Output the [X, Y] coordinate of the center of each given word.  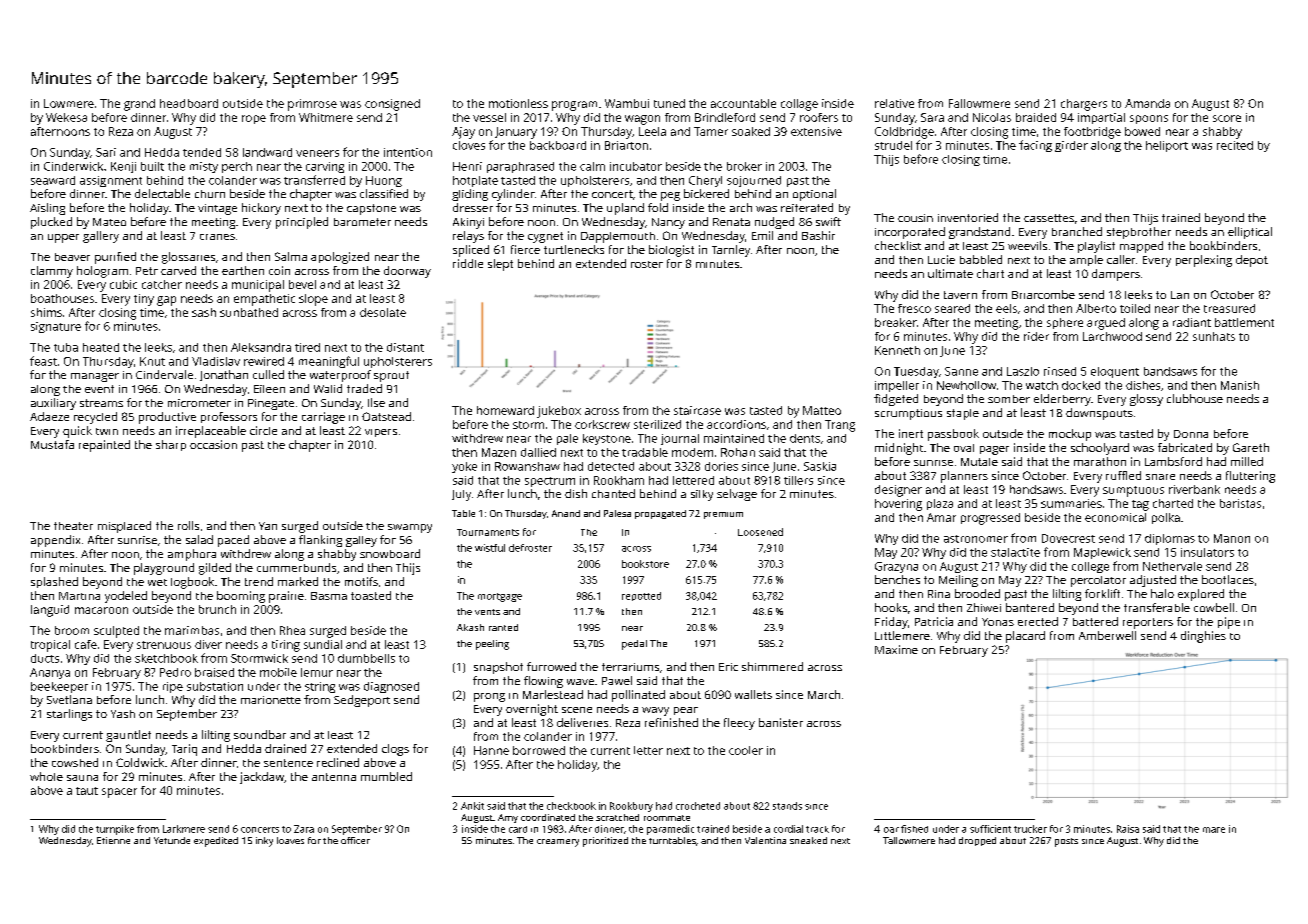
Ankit [472, 806]
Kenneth [897, 350]
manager [95, 377]
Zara [304, 829]
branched [1077, 231]
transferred [314, 180]
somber [1009, 399]
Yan [268, 526]
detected [611, 466]
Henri [467, 166]
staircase [697, 410]
